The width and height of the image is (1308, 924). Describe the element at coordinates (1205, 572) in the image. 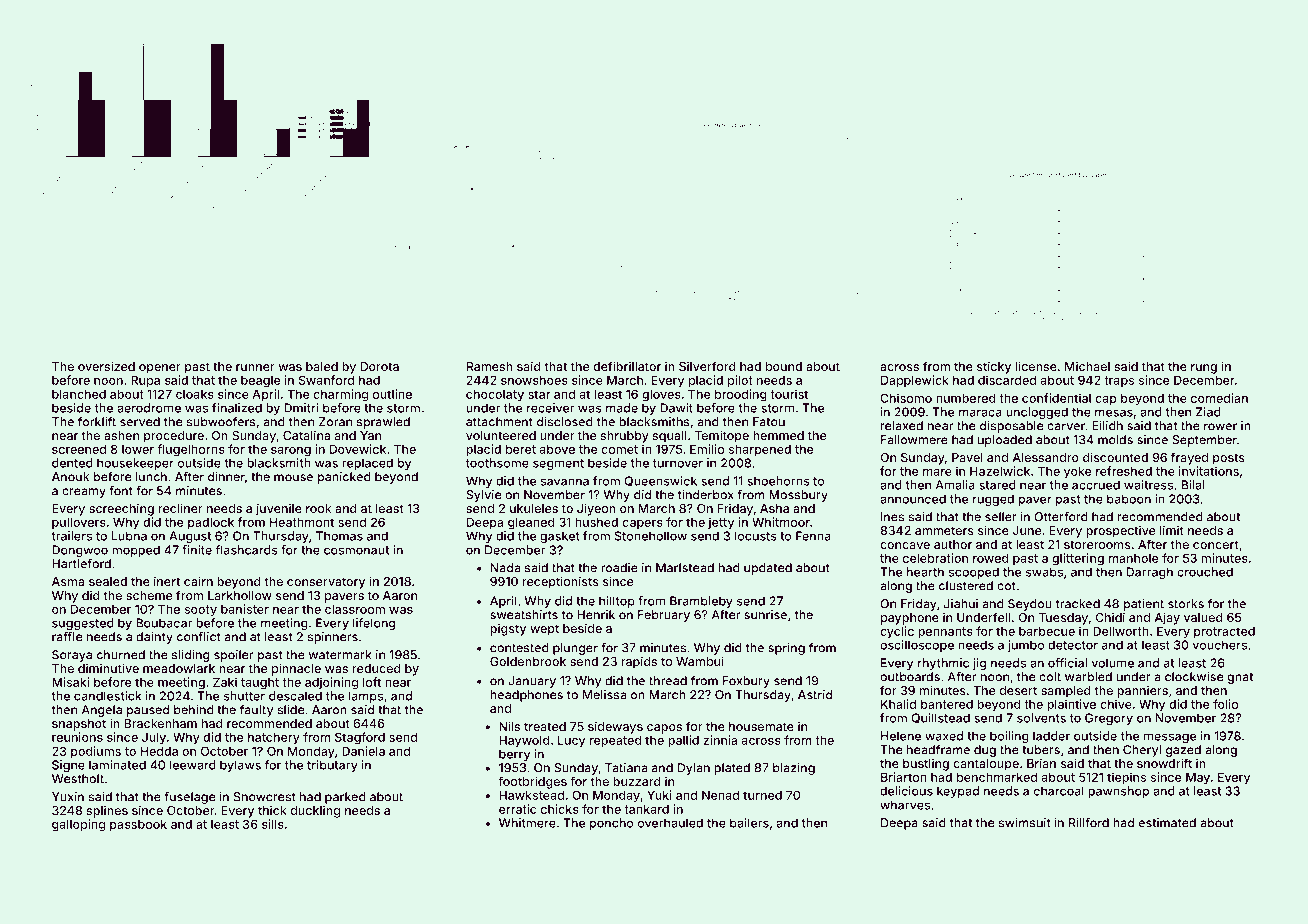

I see `crouched` at that location.
